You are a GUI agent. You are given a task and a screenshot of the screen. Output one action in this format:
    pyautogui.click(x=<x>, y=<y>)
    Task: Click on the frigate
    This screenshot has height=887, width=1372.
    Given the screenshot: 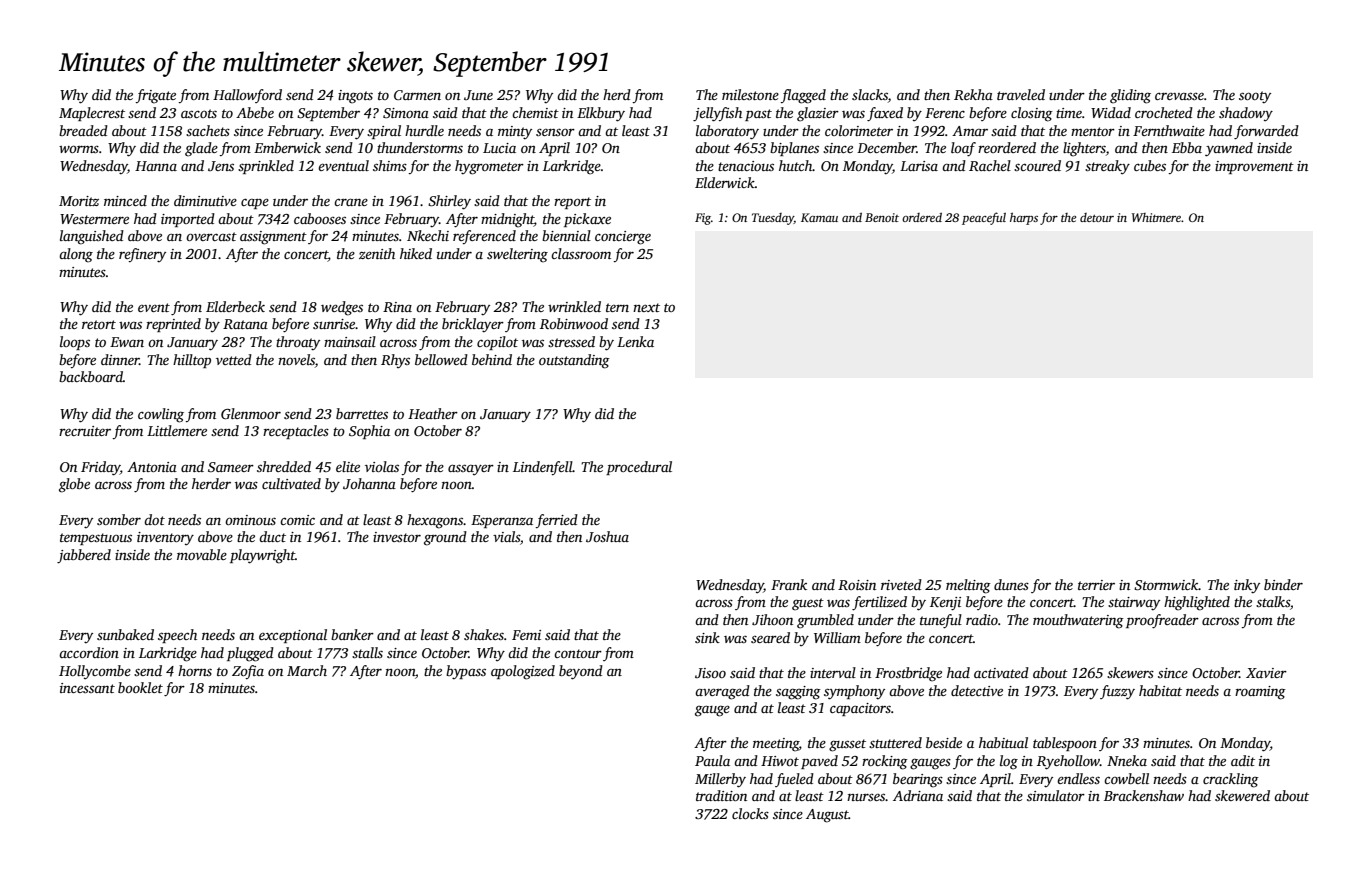 What is the action you would take?
    pyautogui.click(x=156, y=96)
